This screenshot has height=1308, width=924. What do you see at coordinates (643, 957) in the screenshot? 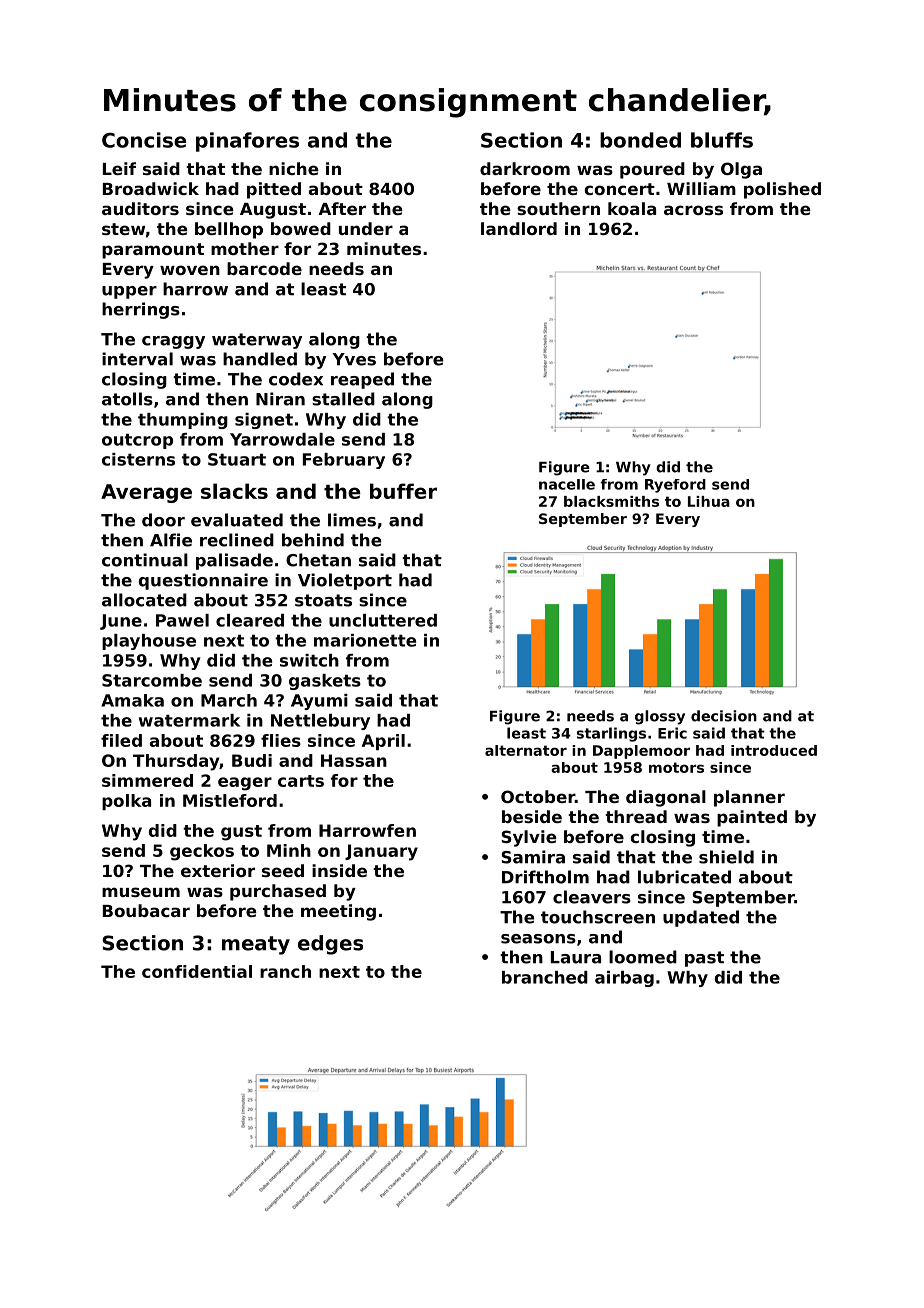
I see `loomed` at bounding box center [643, 957].
